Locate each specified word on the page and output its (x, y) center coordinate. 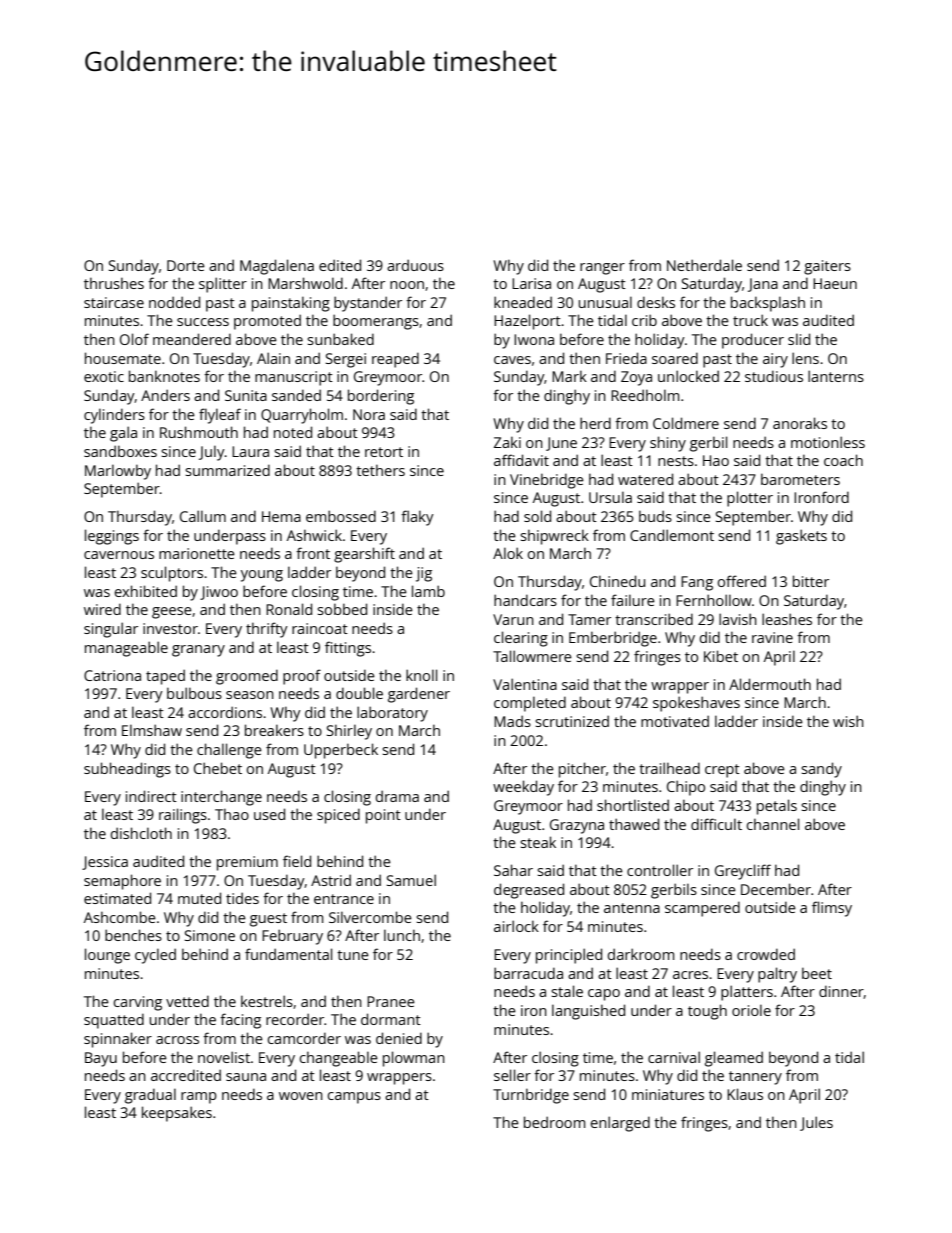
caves (512, 360)
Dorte (186, 265)
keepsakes (177, 1114)
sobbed (342, 609)
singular (111, 630)
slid (799, 339)
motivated (675, 721)
